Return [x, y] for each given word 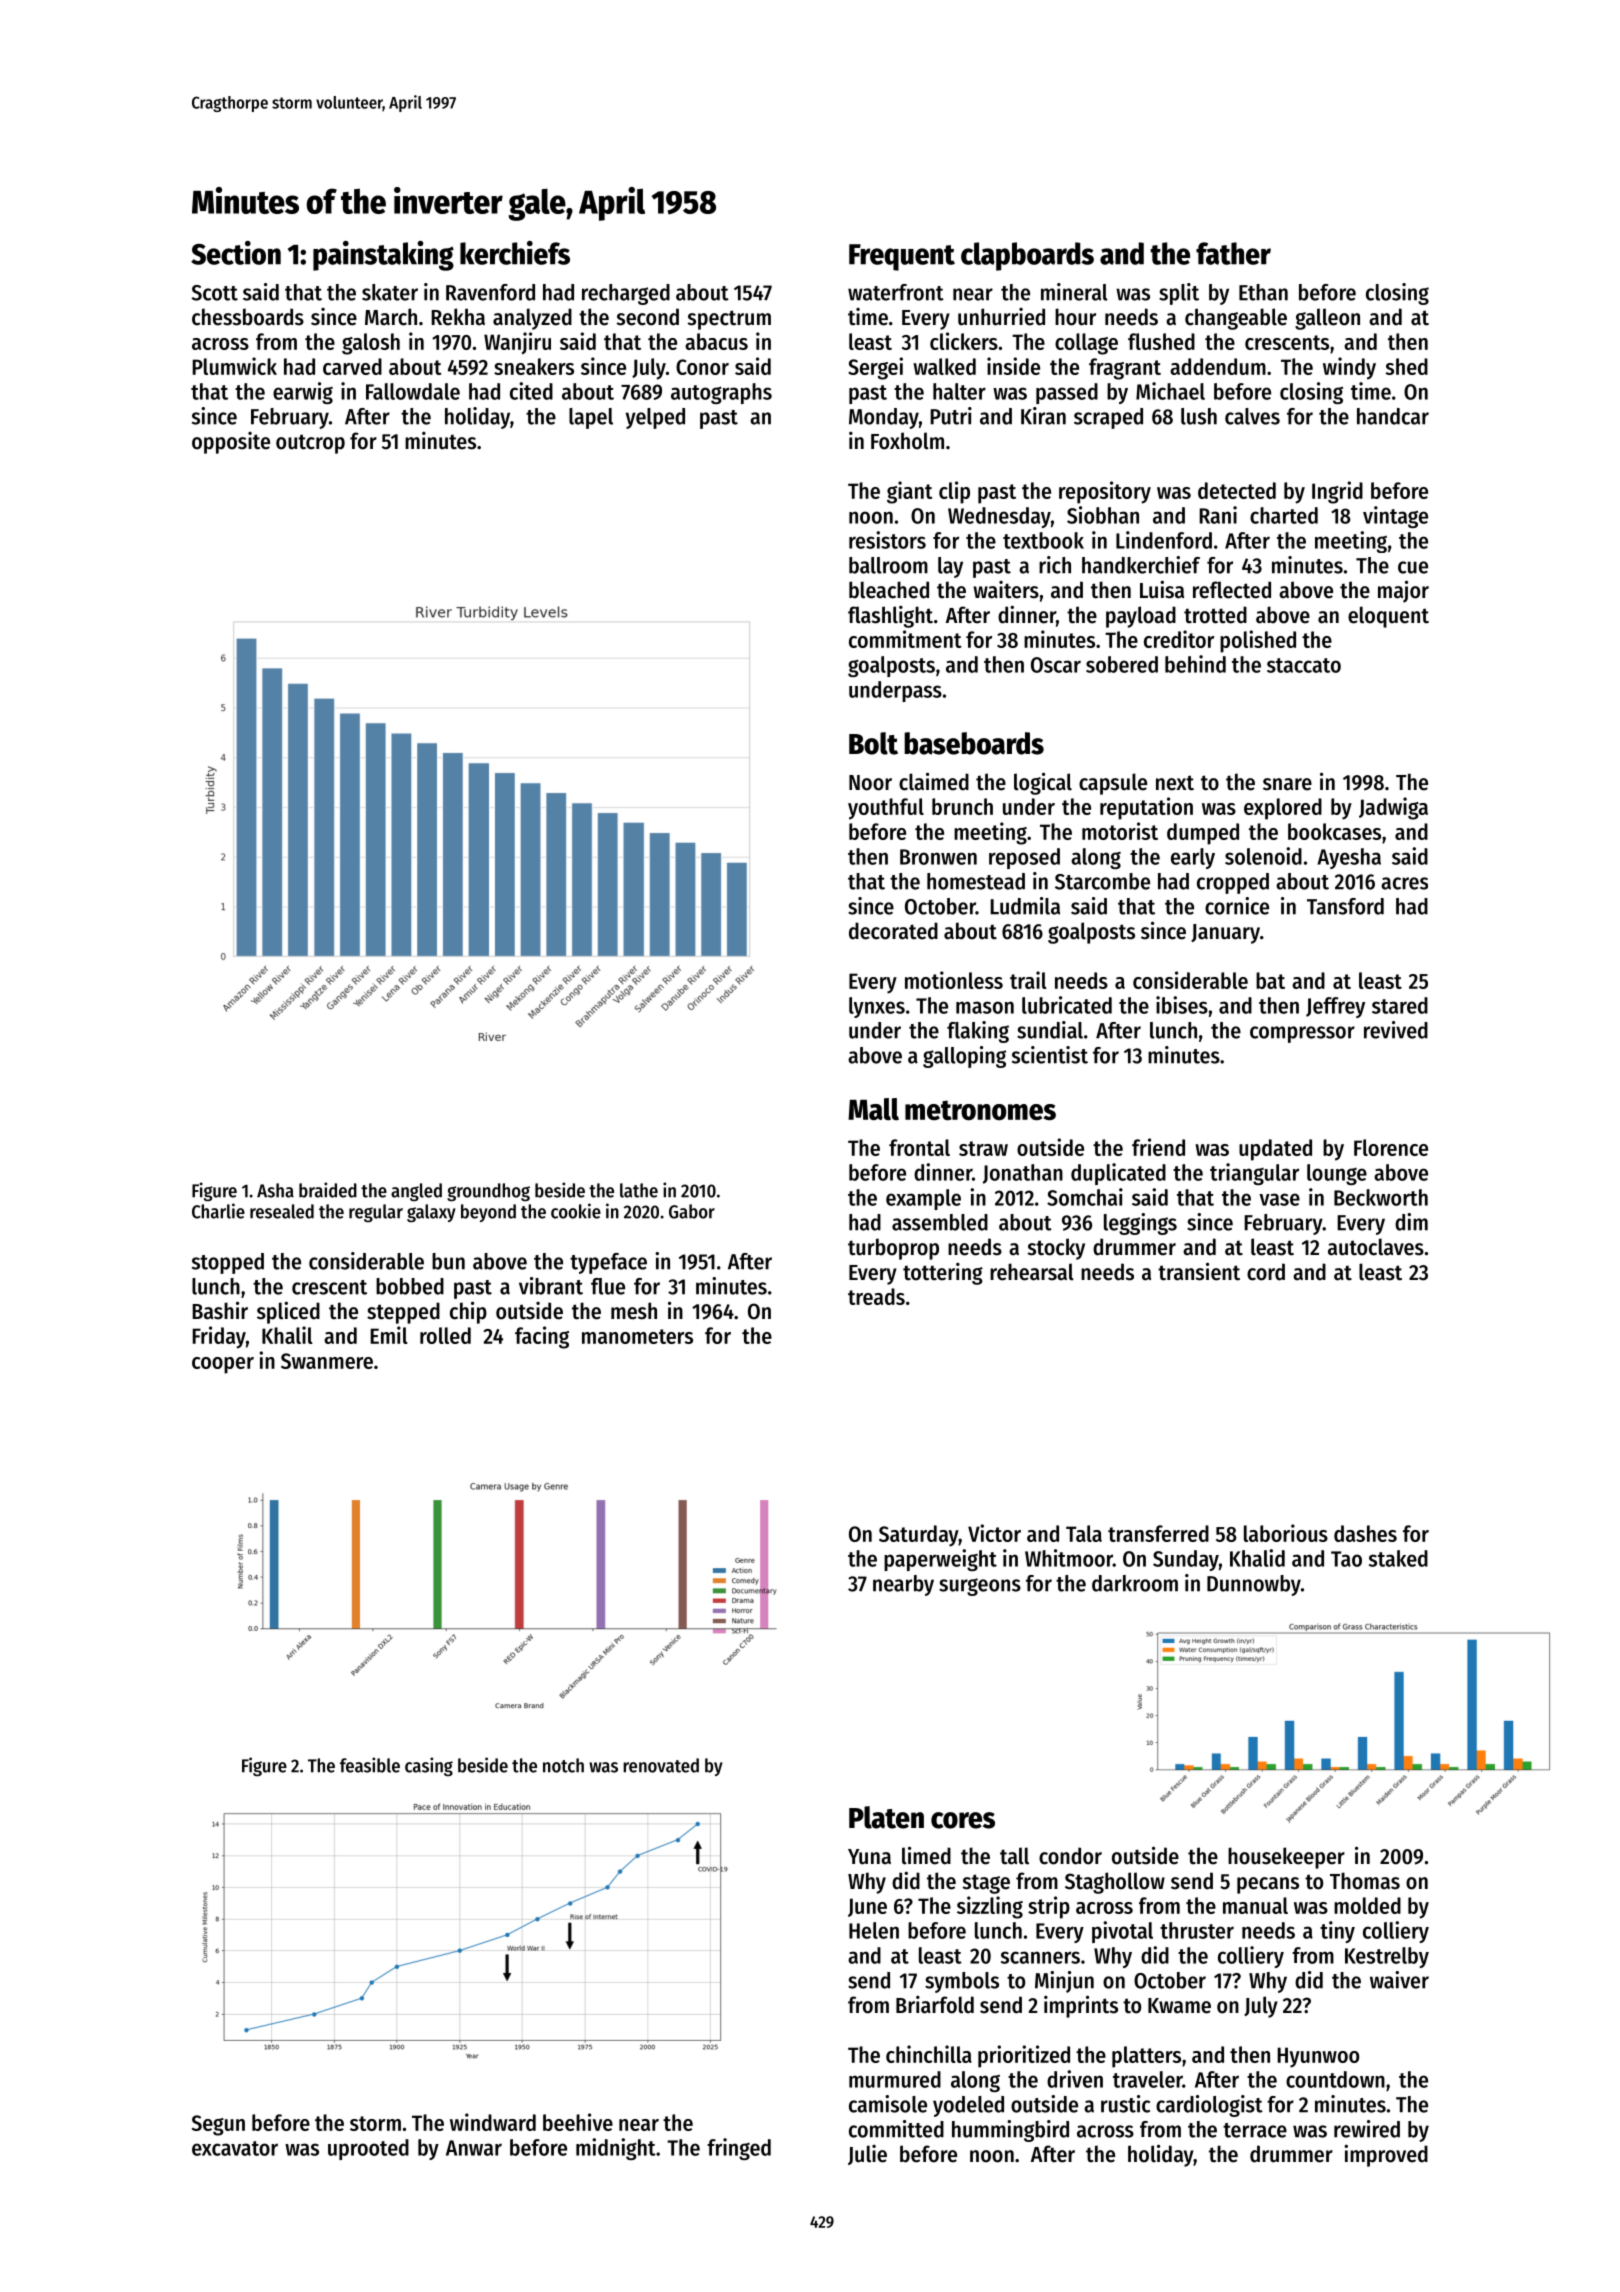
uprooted [368, 2149]
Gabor [692, 1211]
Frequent [902, 257]
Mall [873, 1109]
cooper [223, 1365]
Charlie [218, 1211]
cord [1266, 1272]
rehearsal [1032, 1272]
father [1233, 253]
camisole [888, 2104]
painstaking [383, 256]
